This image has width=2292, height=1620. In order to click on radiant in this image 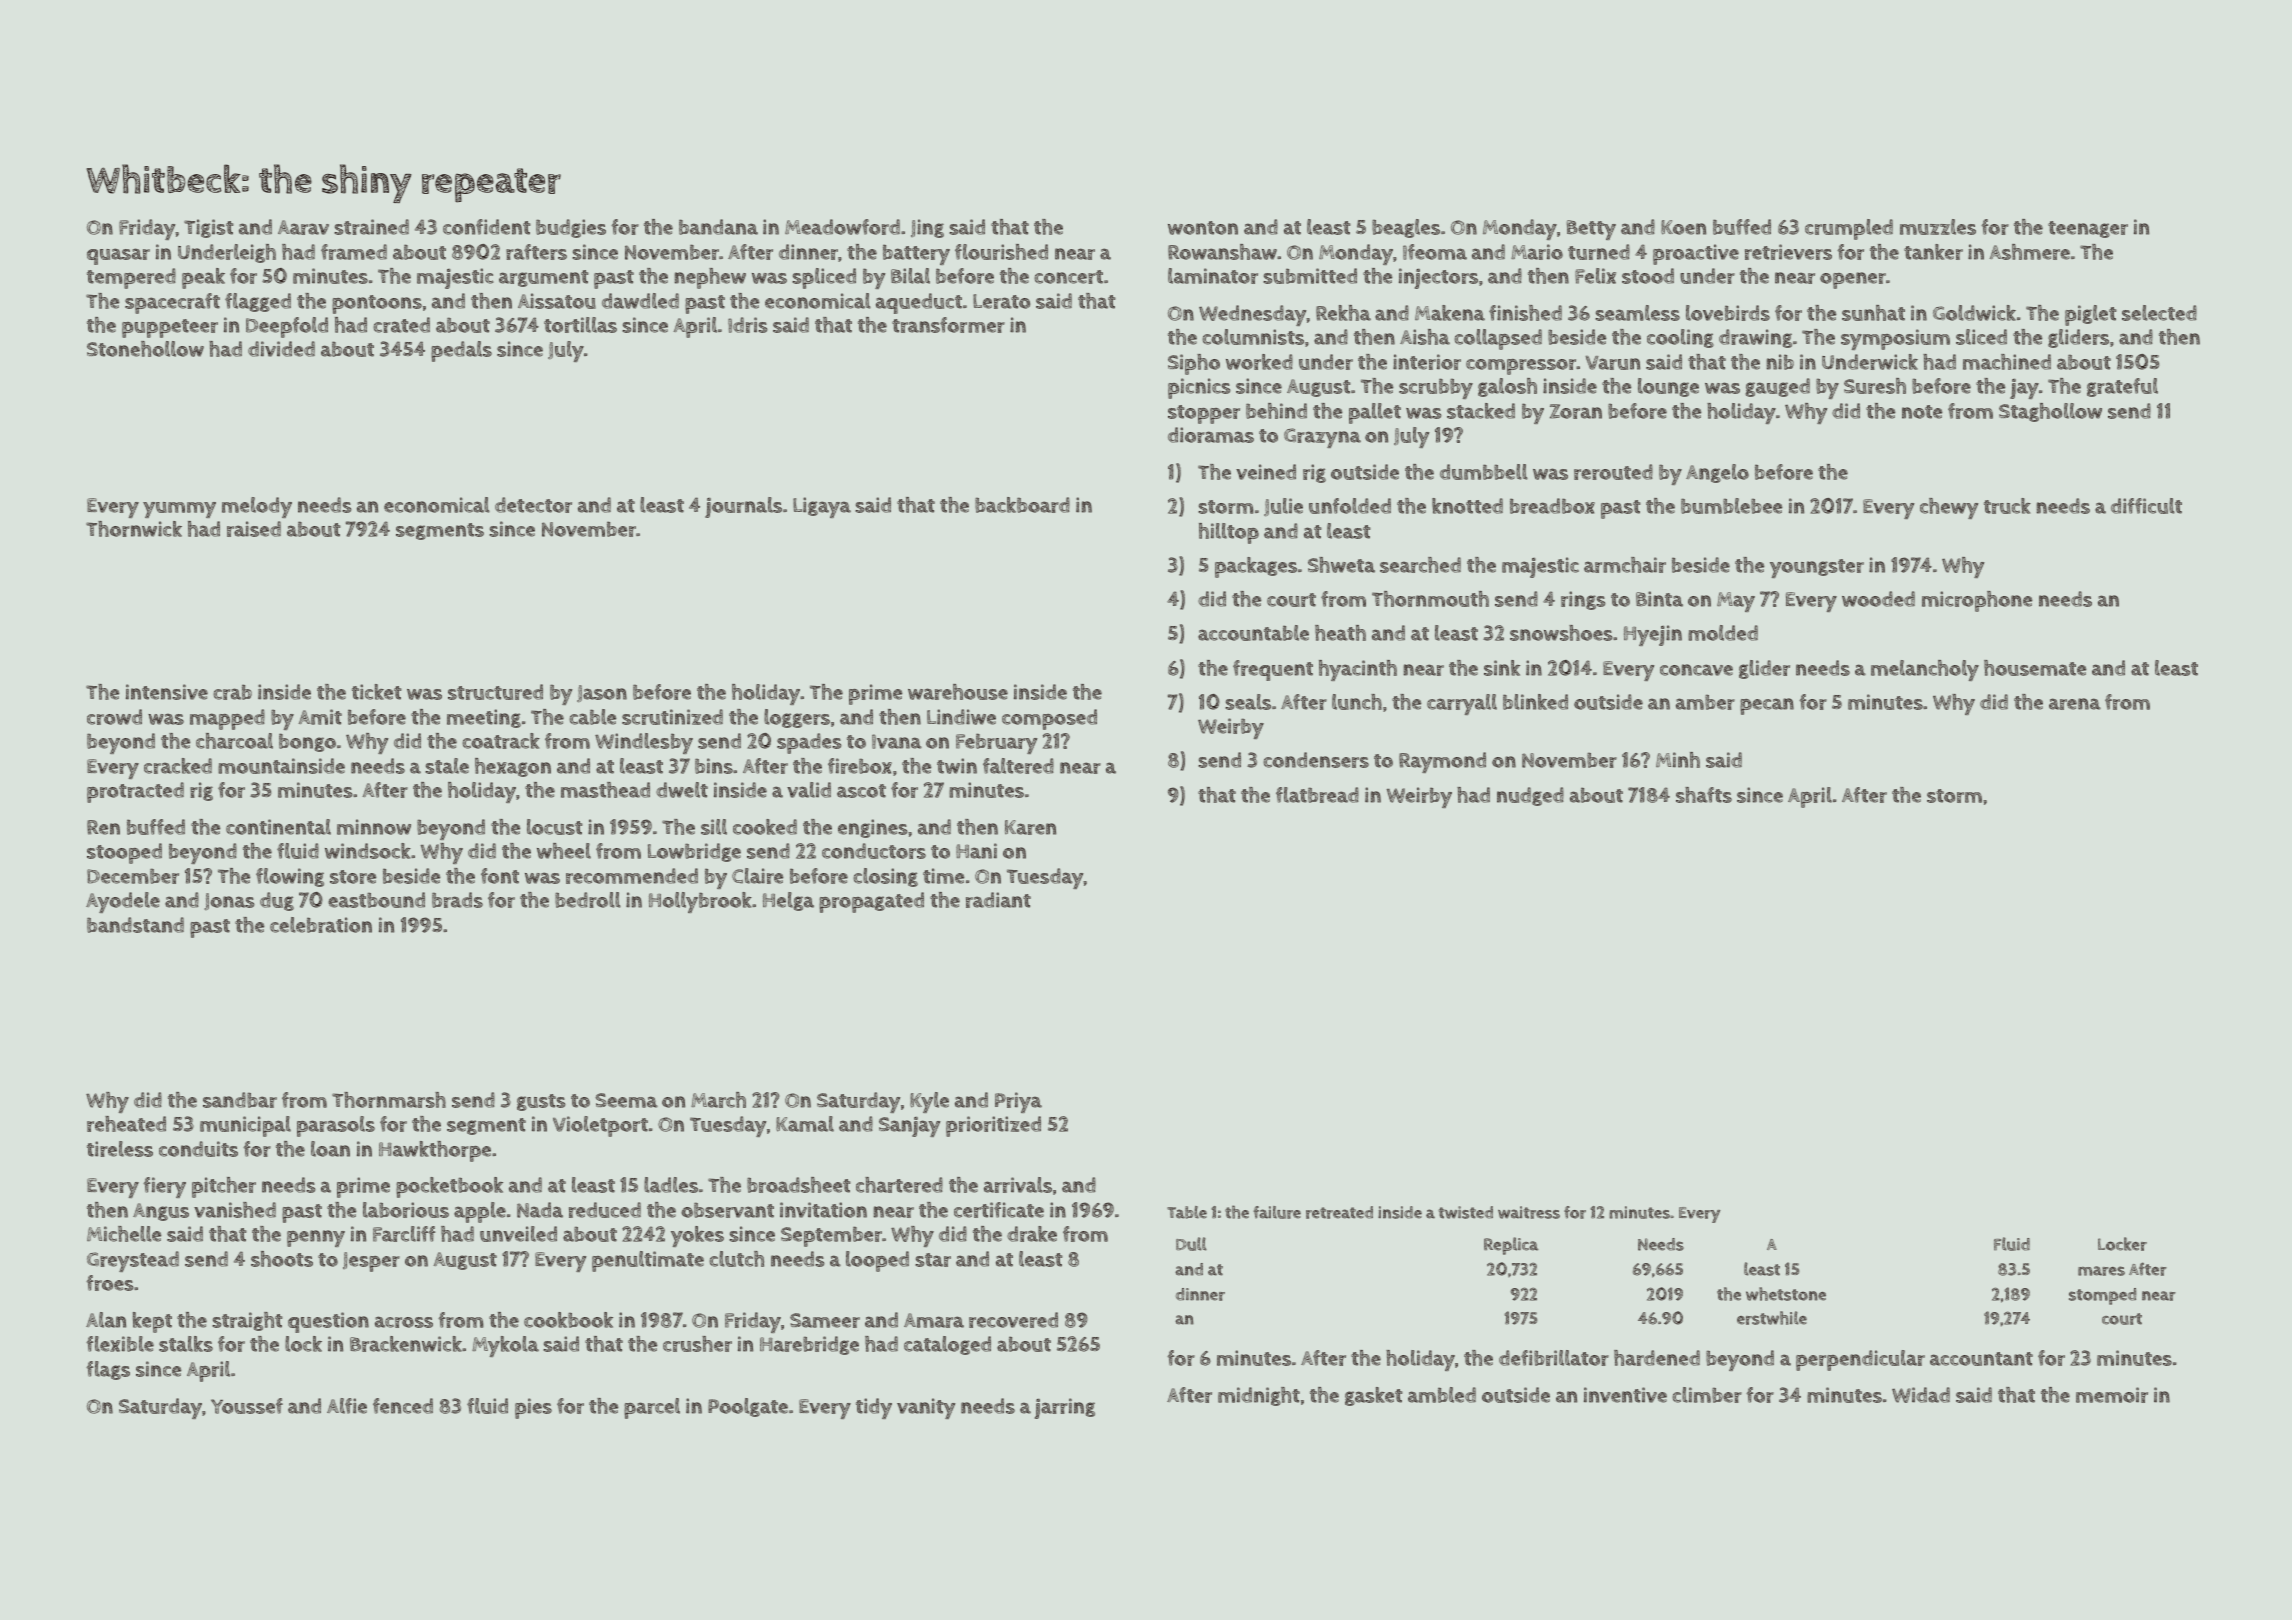, I will do `click(998, 900)`.
